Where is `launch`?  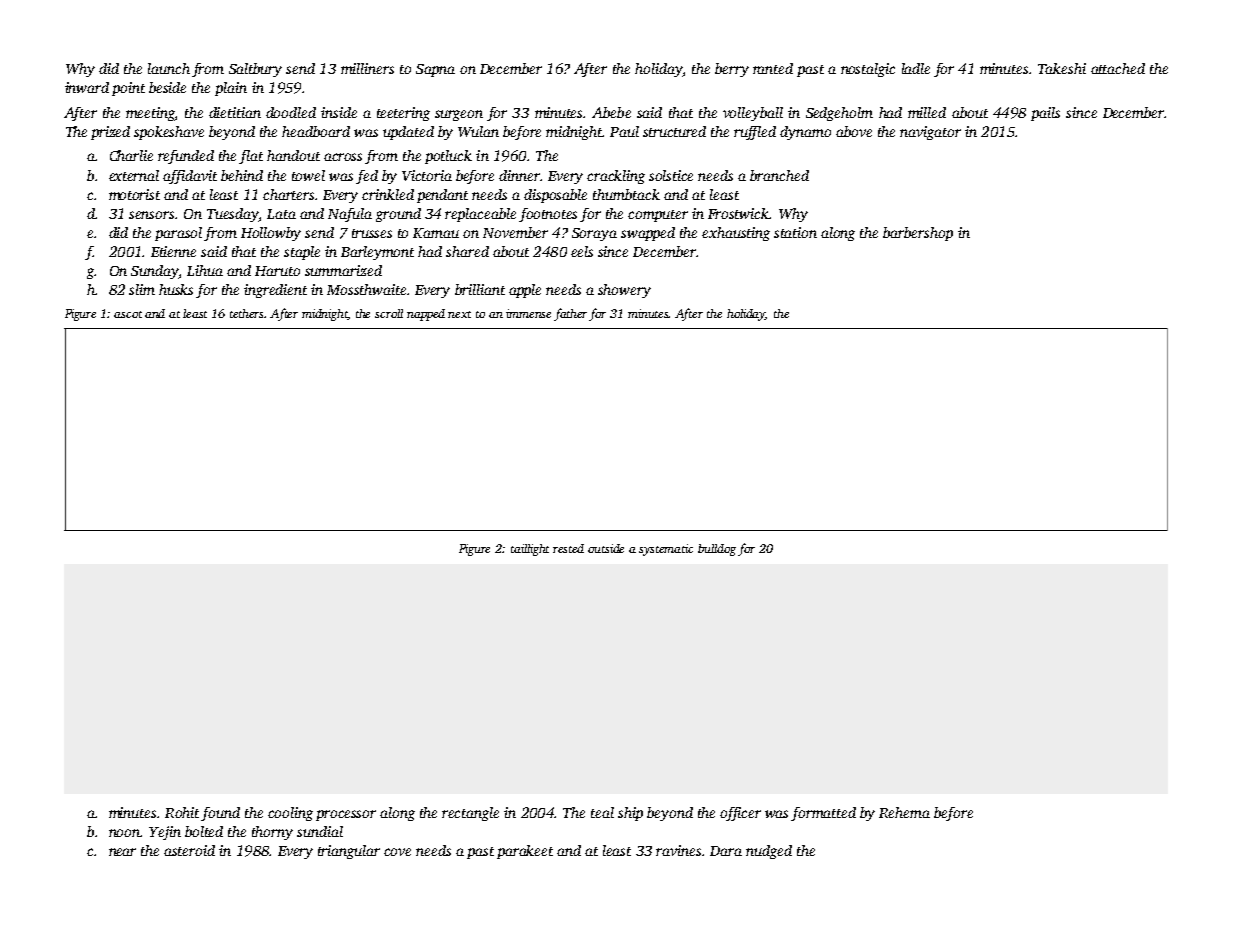 launch is located at coordinates (169, 68).
